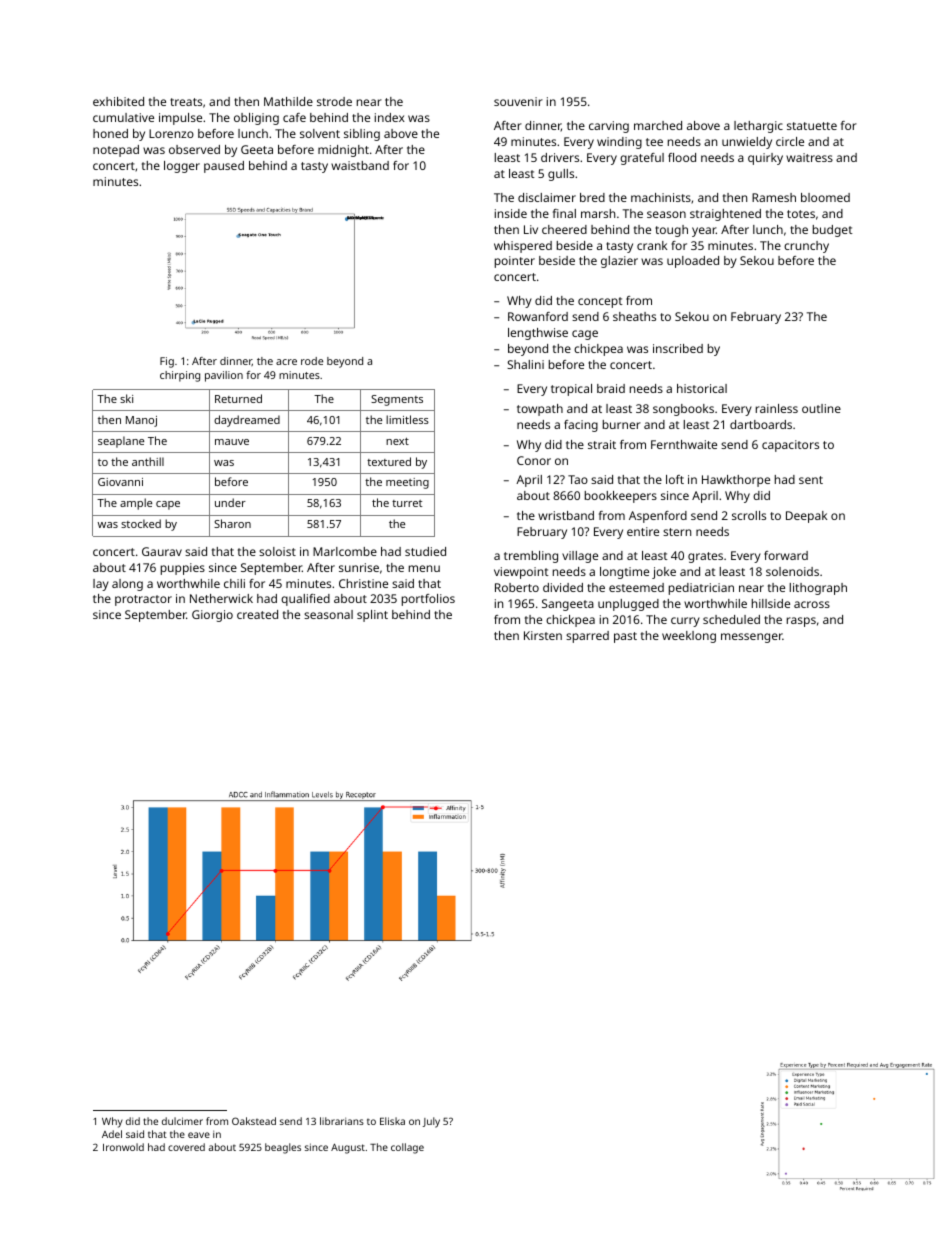 The width and height of the screenshot is (952, 1233). Describe the element at coordinates (777, 408) in the screenshot. I see `rainless` at that location.
